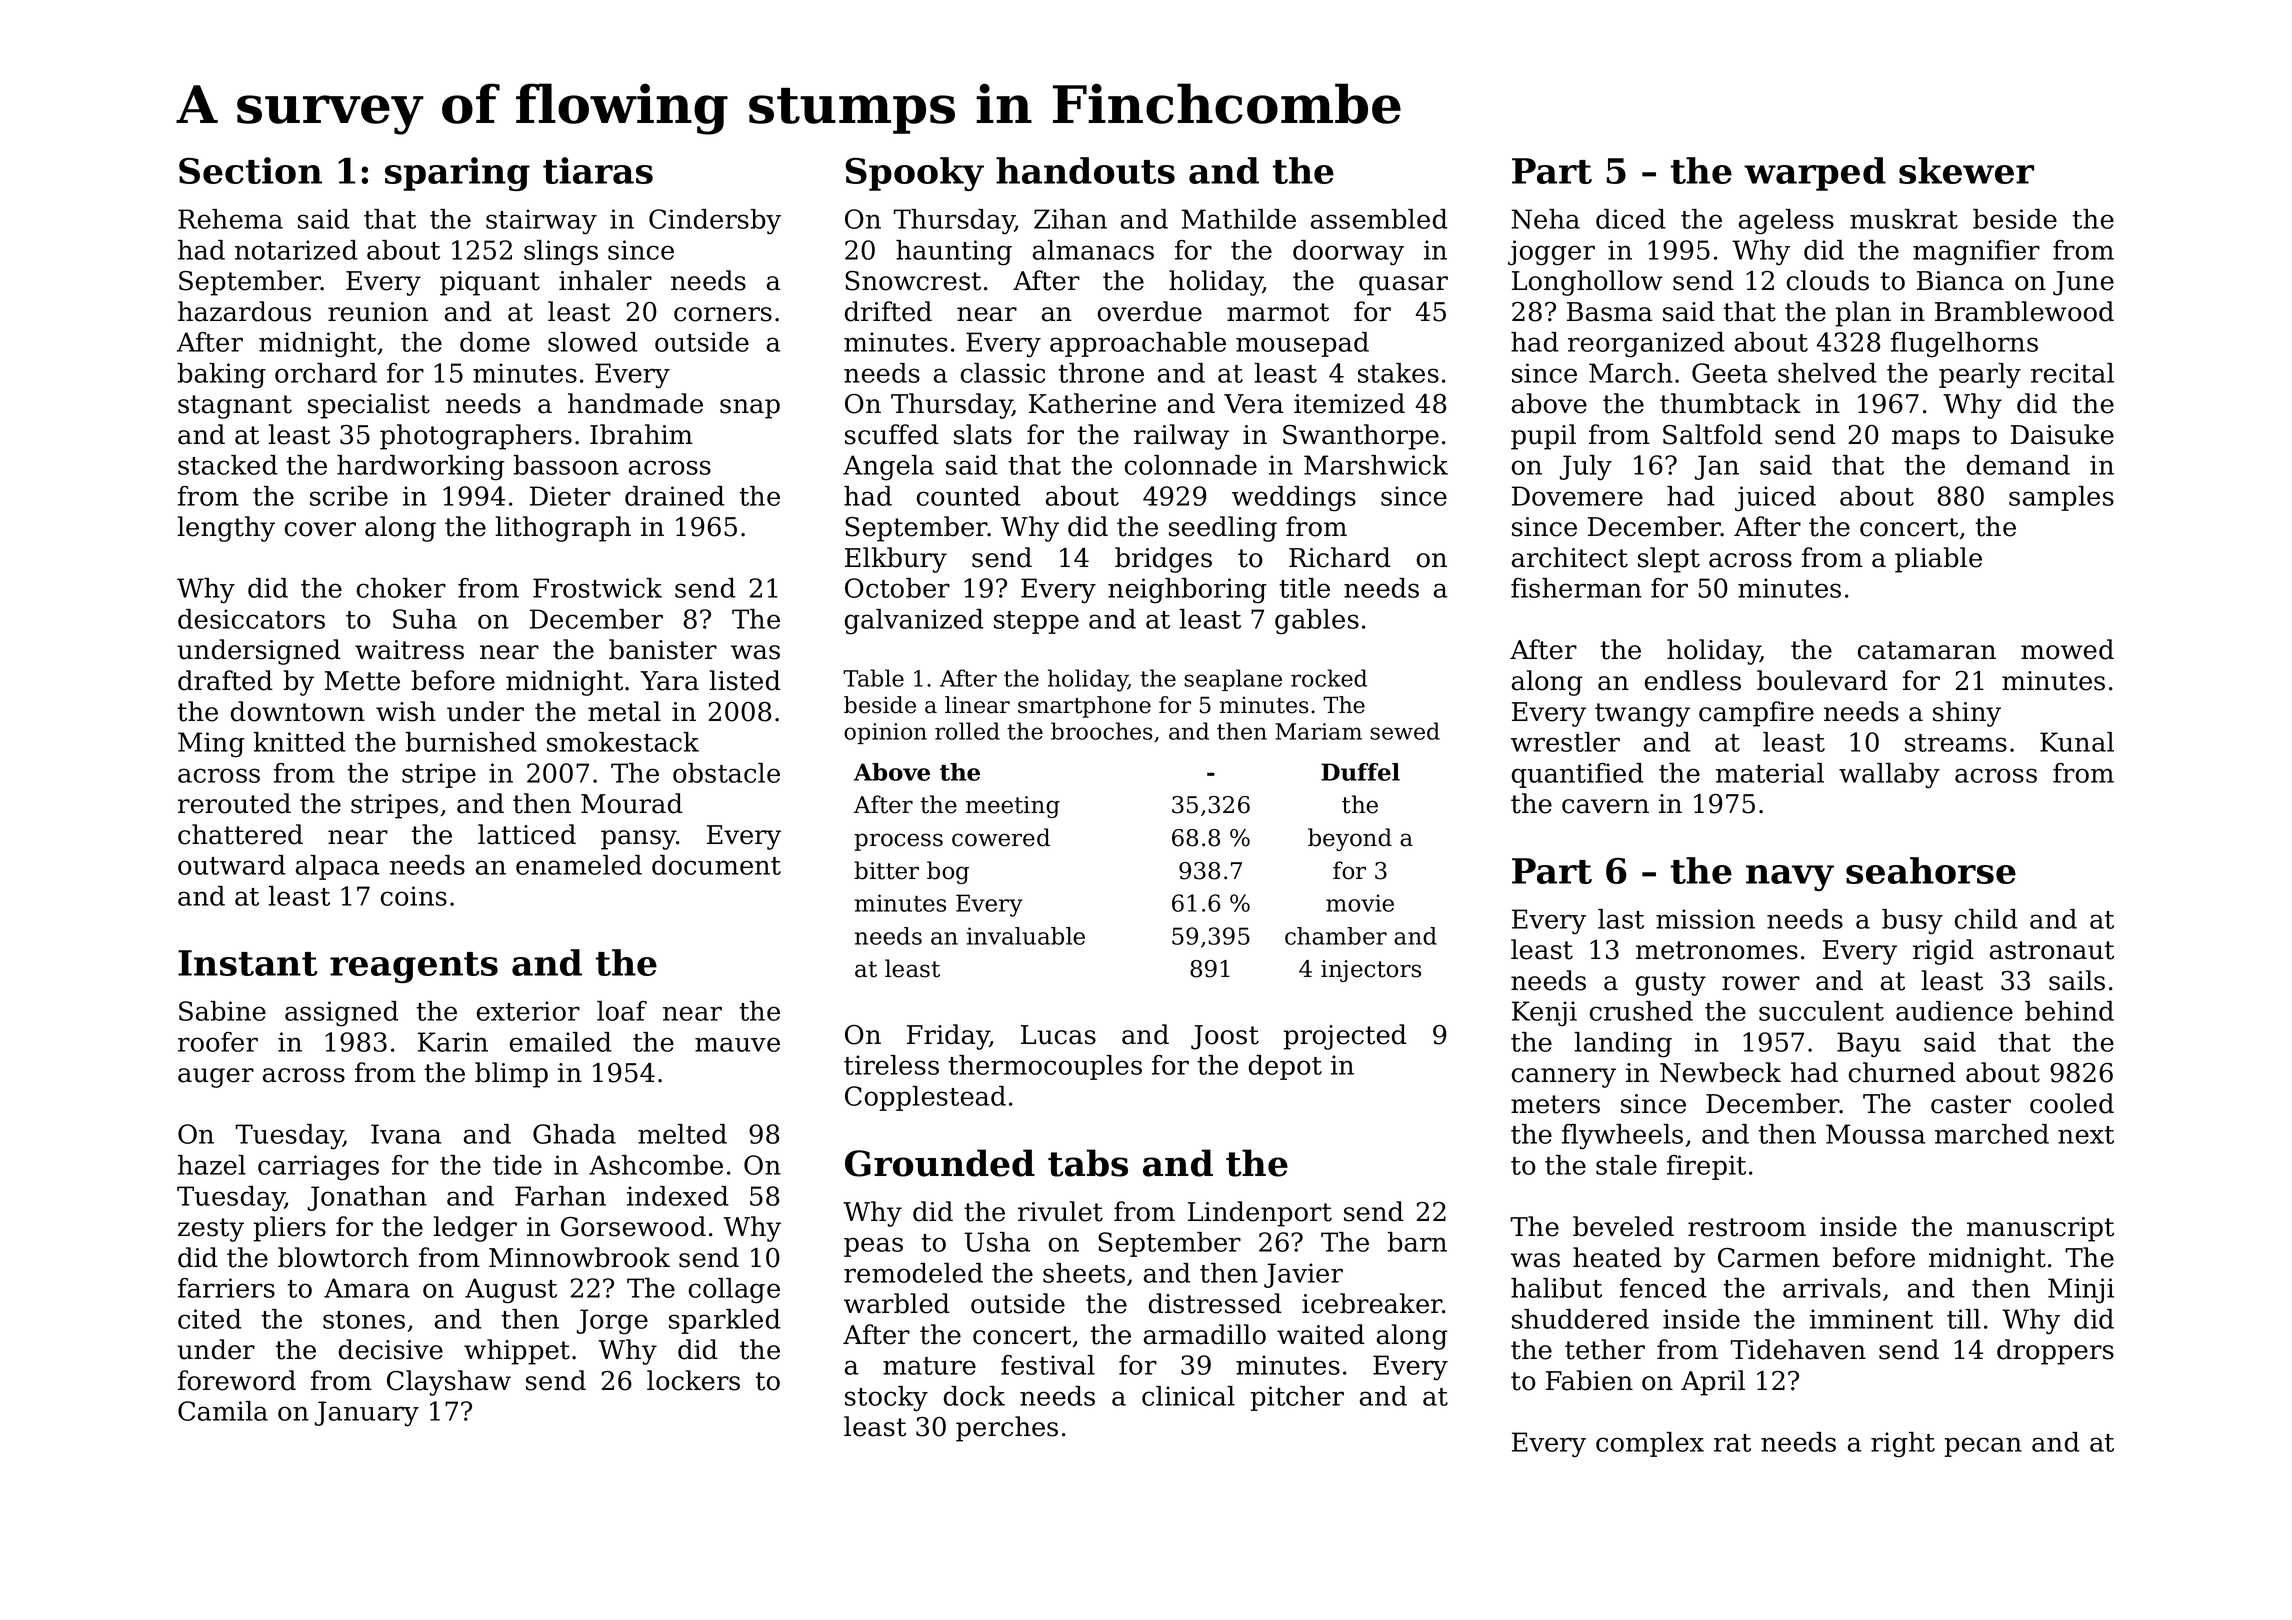 The height and width of the image is (1620, 2292). Describe the element at coordinates (223, 1411) in the image. I see `Camila` at that location.
